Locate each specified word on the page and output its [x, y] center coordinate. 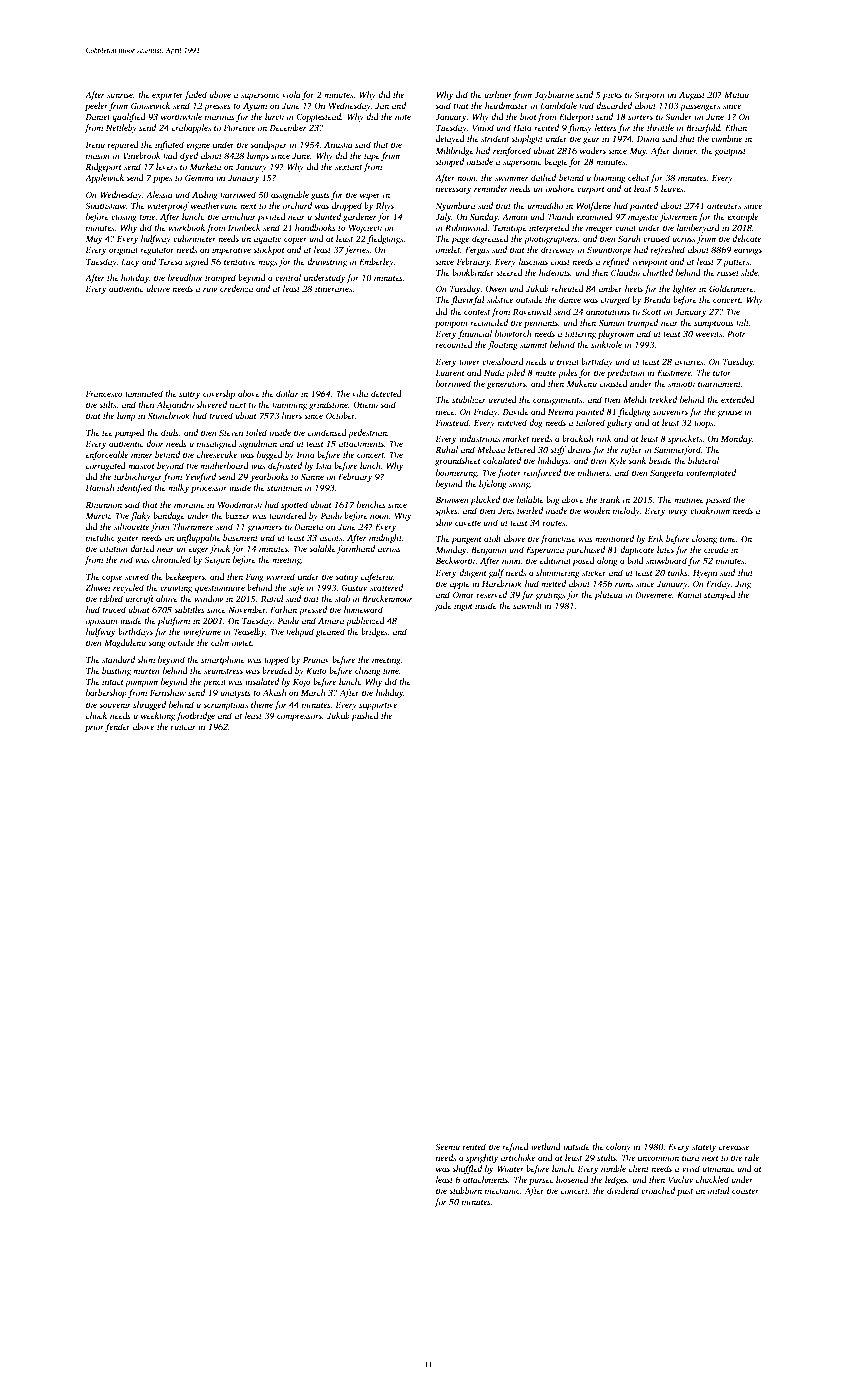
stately [704, 1147]
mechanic [502, 1190]
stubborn [465, 1190]
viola [292, 94]
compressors [299, 717]
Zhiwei [97, 587]
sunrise [120, 95]
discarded [614, 105]
